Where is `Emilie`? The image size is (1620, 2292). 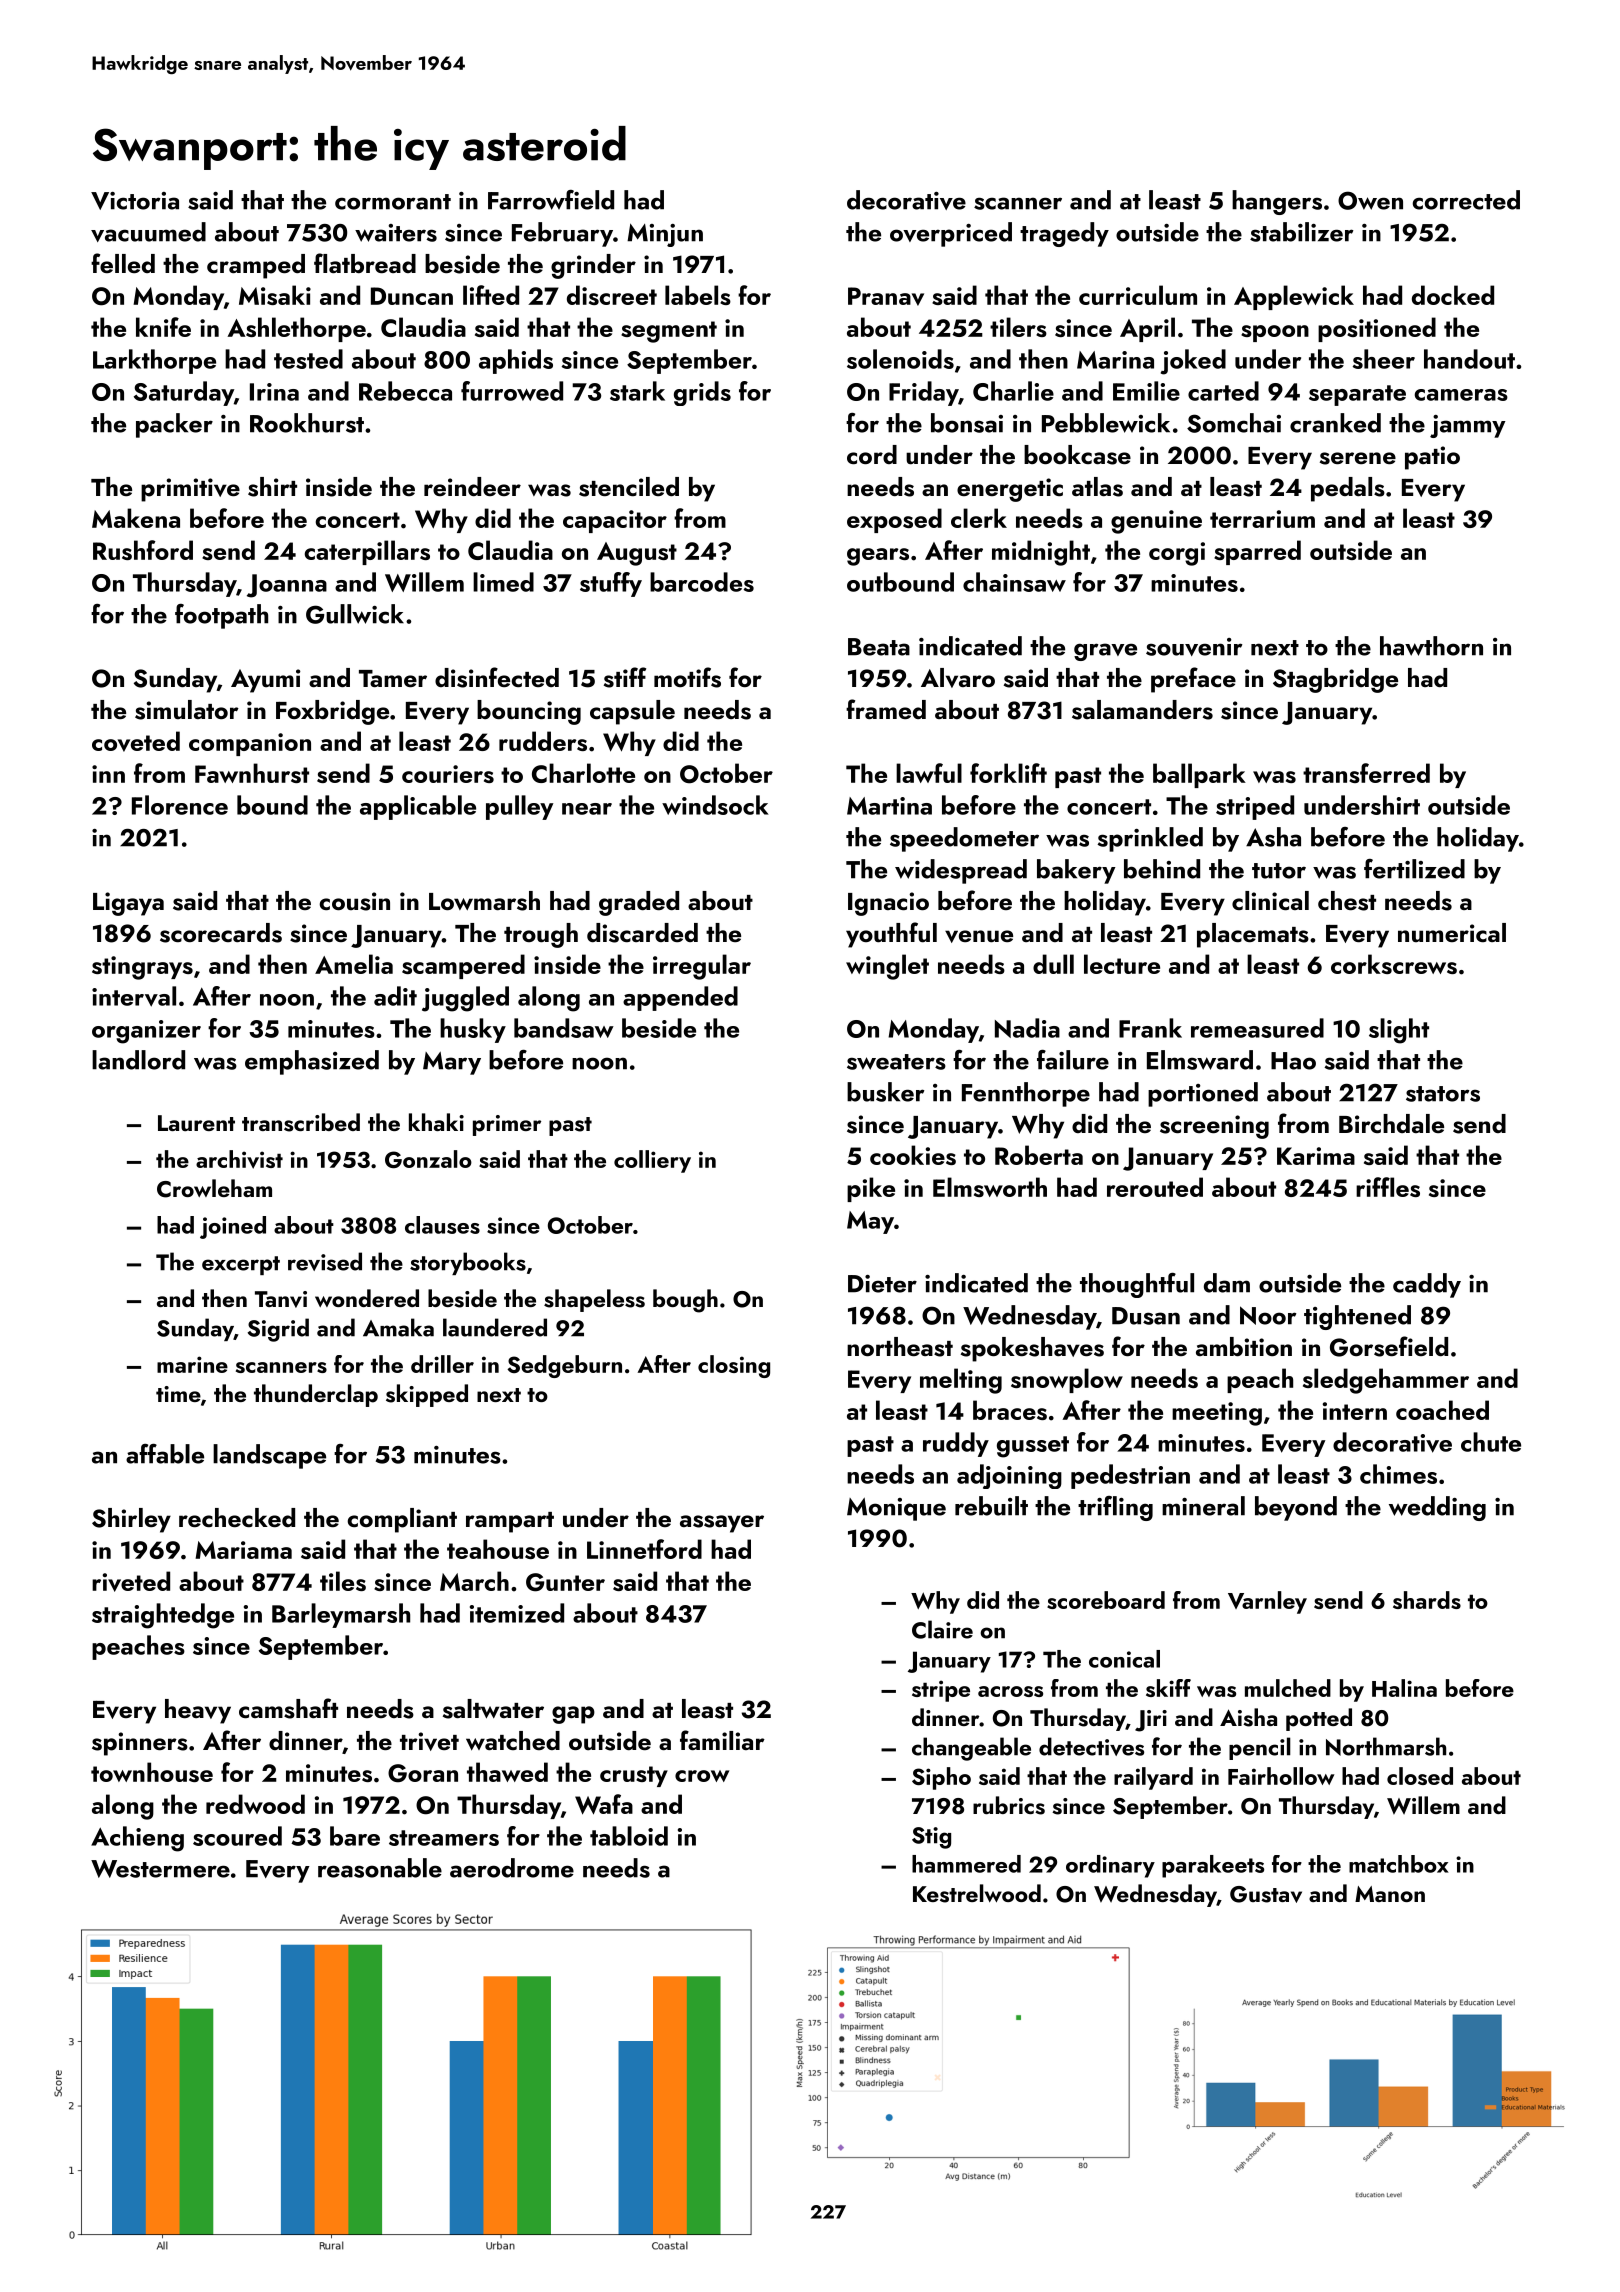
Emilie is located at coordinates (1146, 391).
